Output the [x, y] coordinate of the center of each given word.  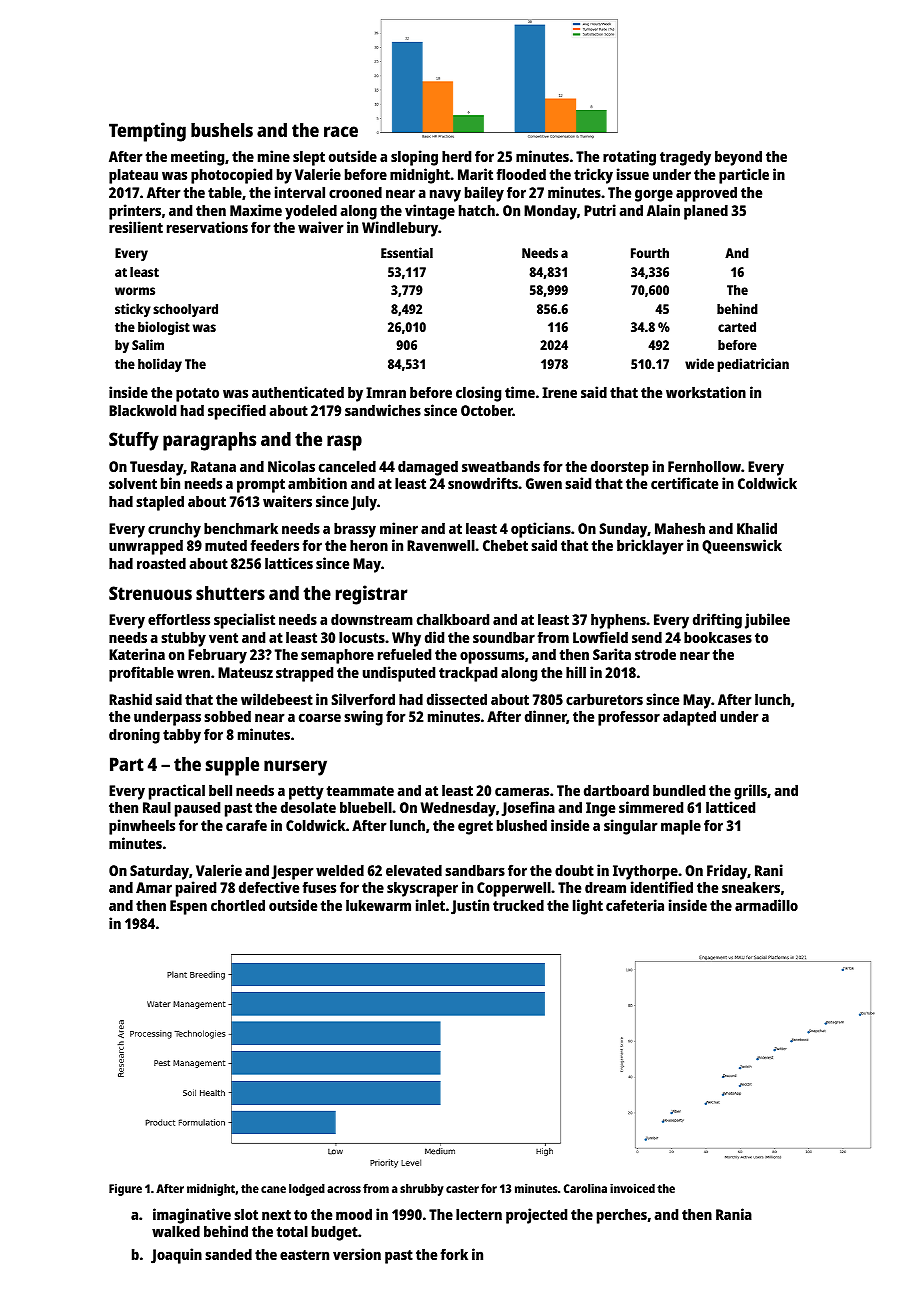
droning [134, 736]
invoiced [632, 1188]
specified [237, 412]
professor [629, 718]
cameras [522, 791]
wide [699, 363]
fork [454, 1254]
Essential [407, 252]
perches [622, 1216]
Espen [188, 907]
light [588, 907]
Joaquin [176, 1256]
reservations [207, 227]
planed [706, 212]
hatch [477, 210]
